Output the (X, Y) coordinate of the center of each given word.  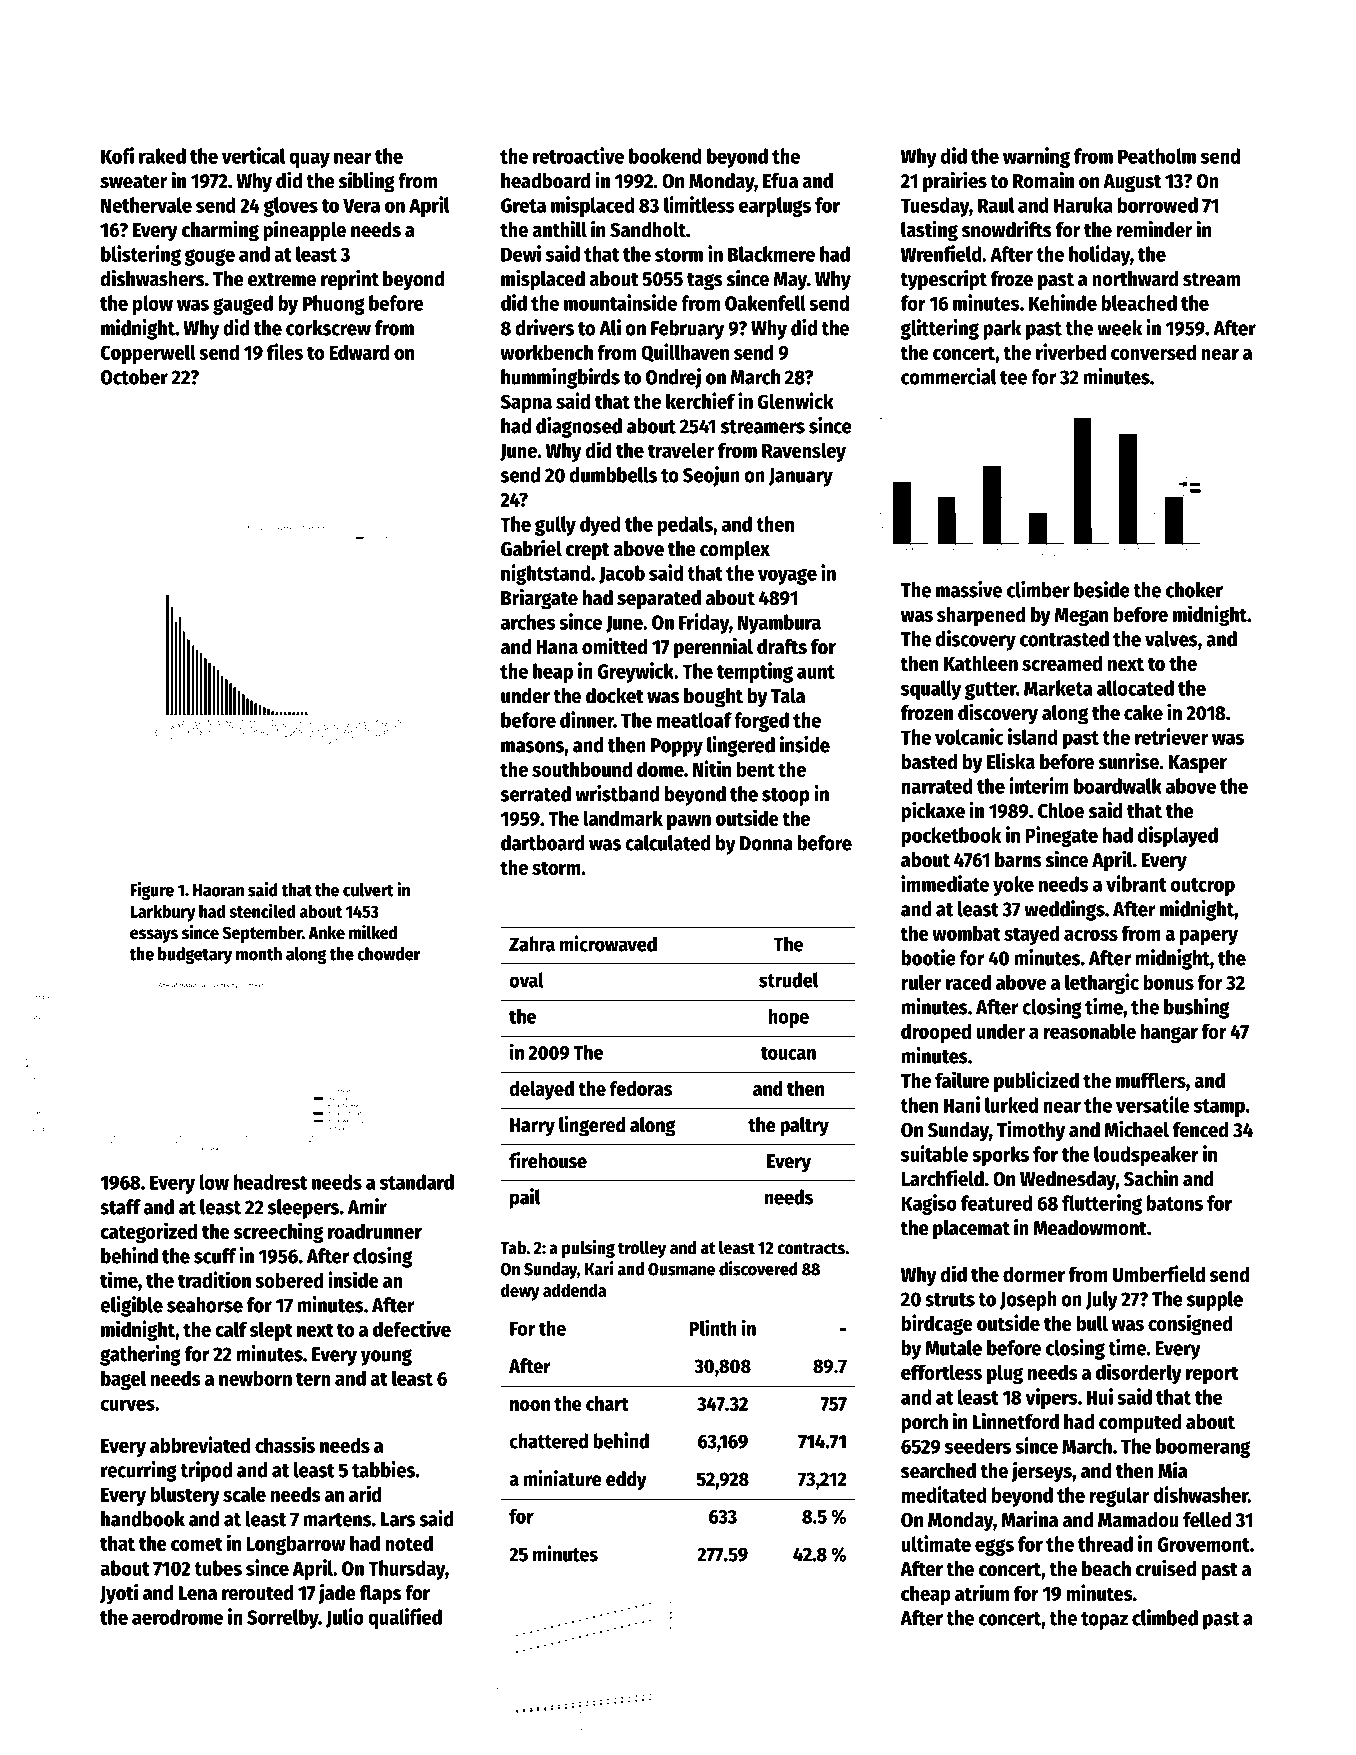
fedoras (641, 1088)
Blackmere (771, 254)
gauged (243, 305)
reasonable (1090, 1031)
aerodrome (177, 1617)
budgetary (195, 955)
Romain (1043, 180)
